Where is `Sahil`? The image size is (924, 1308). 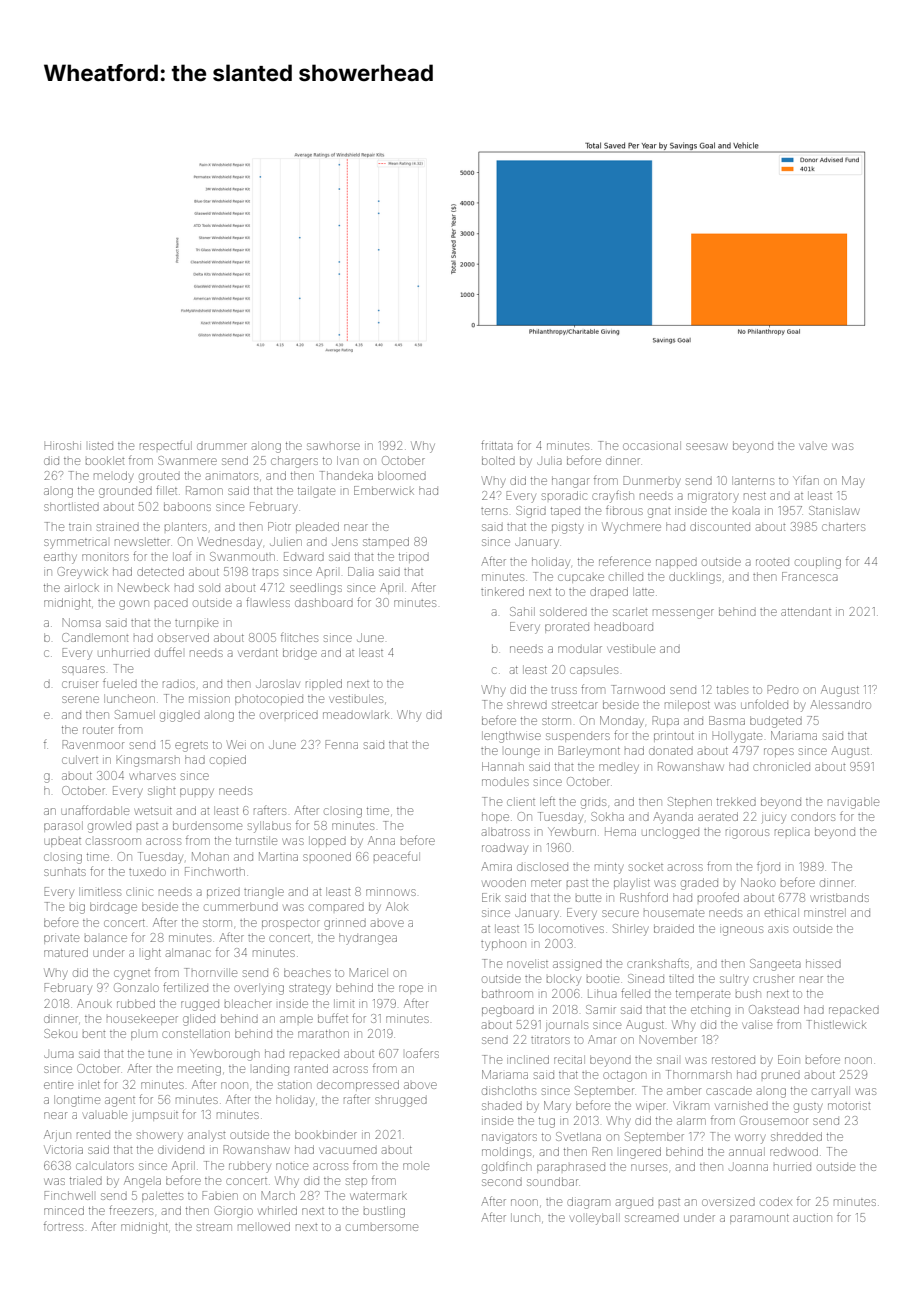
Sahil is located at coordinates (522, 611).
